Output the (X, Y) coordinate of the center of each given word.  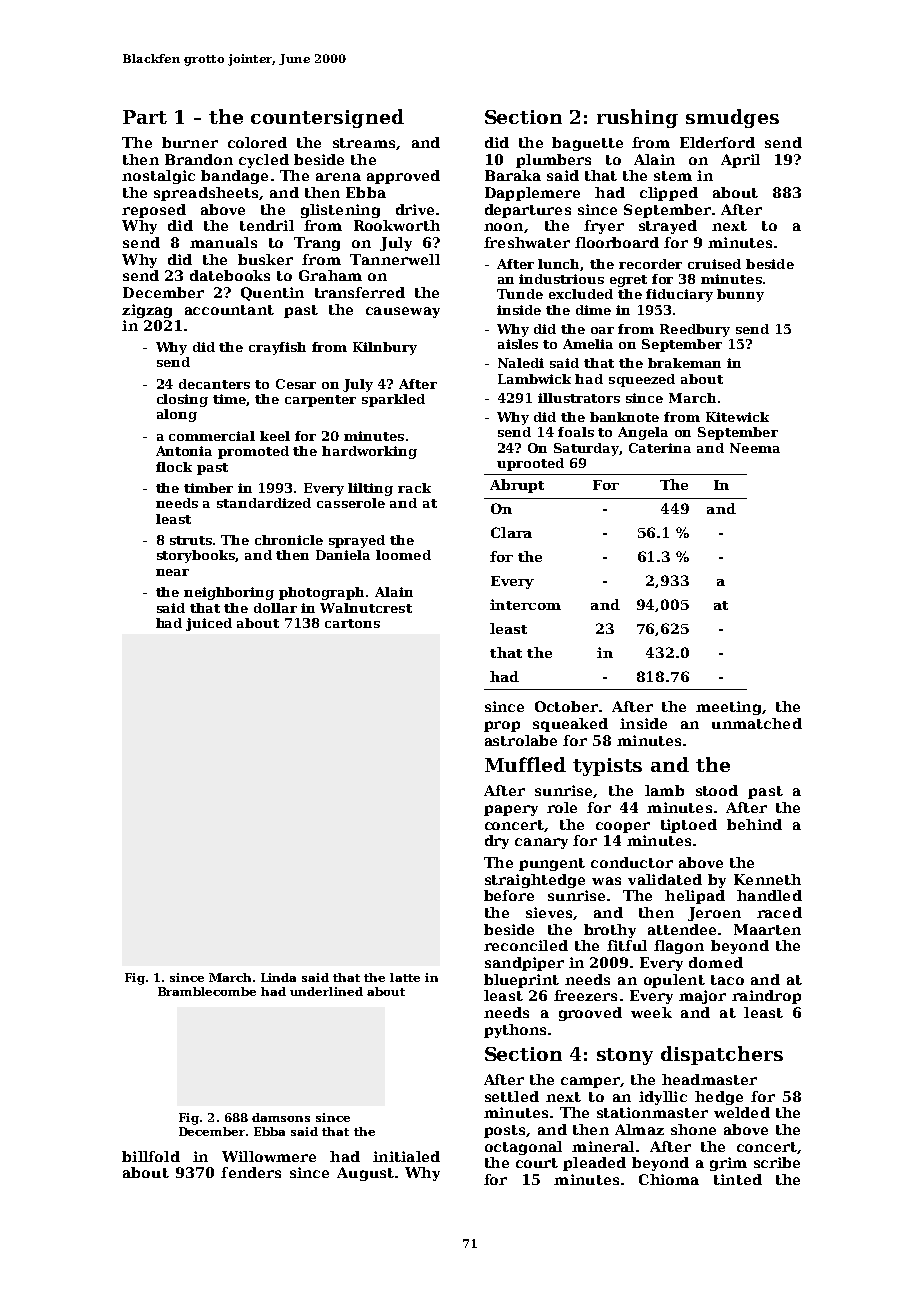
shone (693, 1129)
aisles (518, 344)
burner (190, 142)
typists (607, 767)
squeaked (570, 725)
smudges (732, 118)
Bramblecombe (207, 991)
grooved (590, 1014)
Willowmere (269, 1156)
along (177, 415)
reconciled (526, 945)
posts (504, 1131)
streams (364, 143)
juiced (209, 624)
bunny (740, 295)
